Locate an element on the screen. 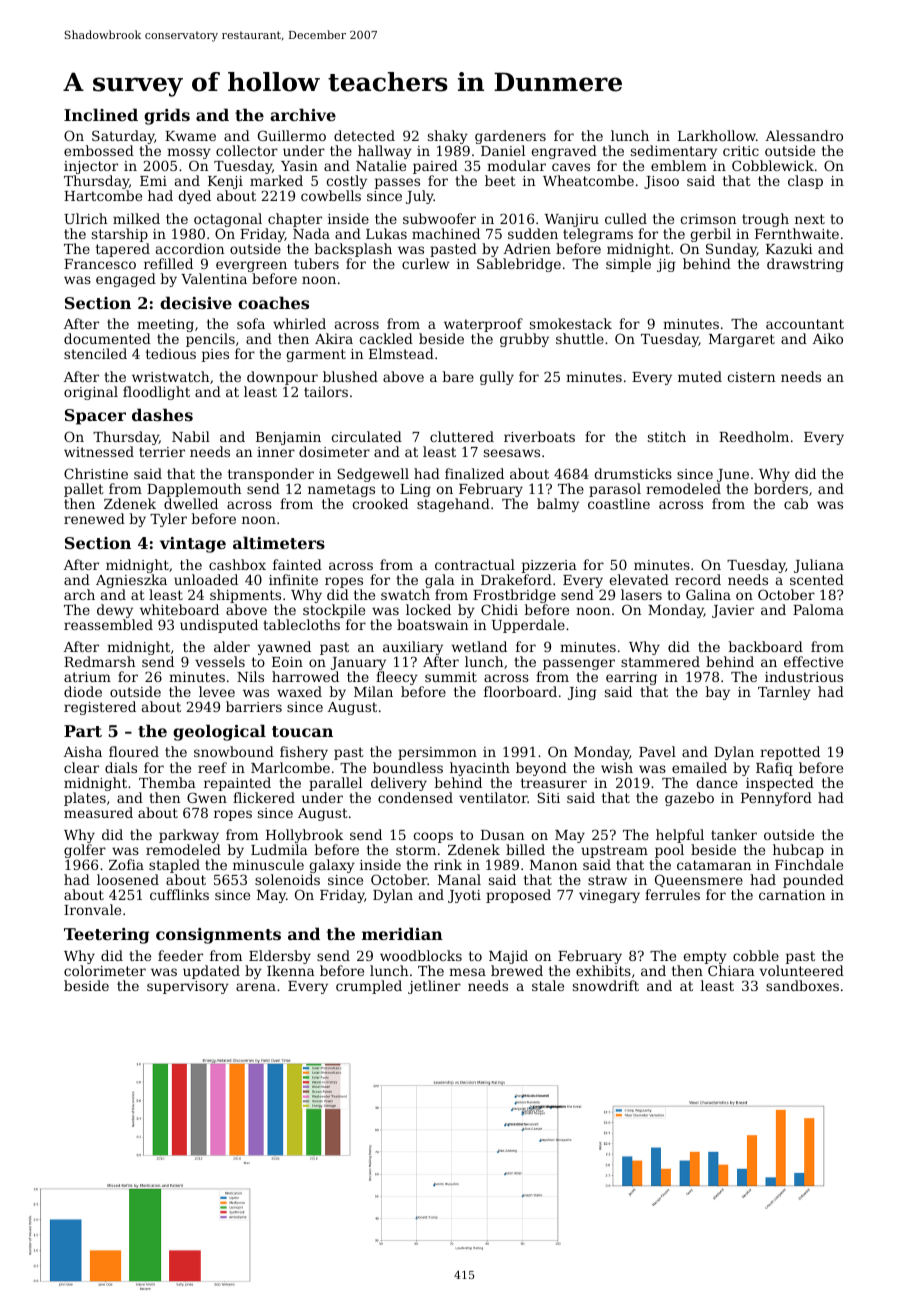 The image size is (908, 1316). wristwatch is located at coordinates (170, 376).
